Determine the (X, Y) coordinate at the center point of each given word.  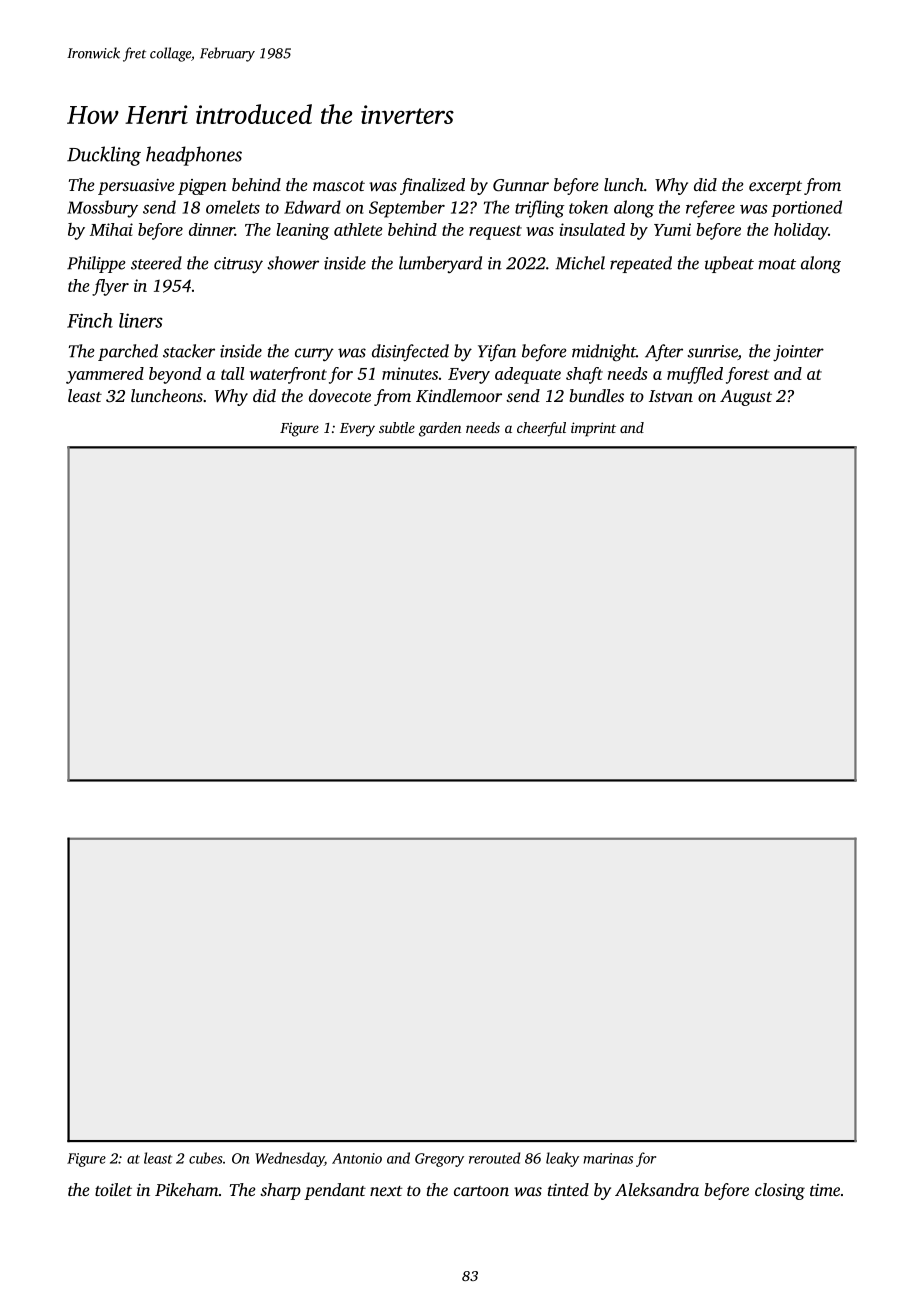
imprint (593, 429)
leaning (302, 231)
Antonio (357, 1158)
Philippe (96, 264)
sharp (280, 1191)
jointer (798, 353)
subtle (397, 427)
